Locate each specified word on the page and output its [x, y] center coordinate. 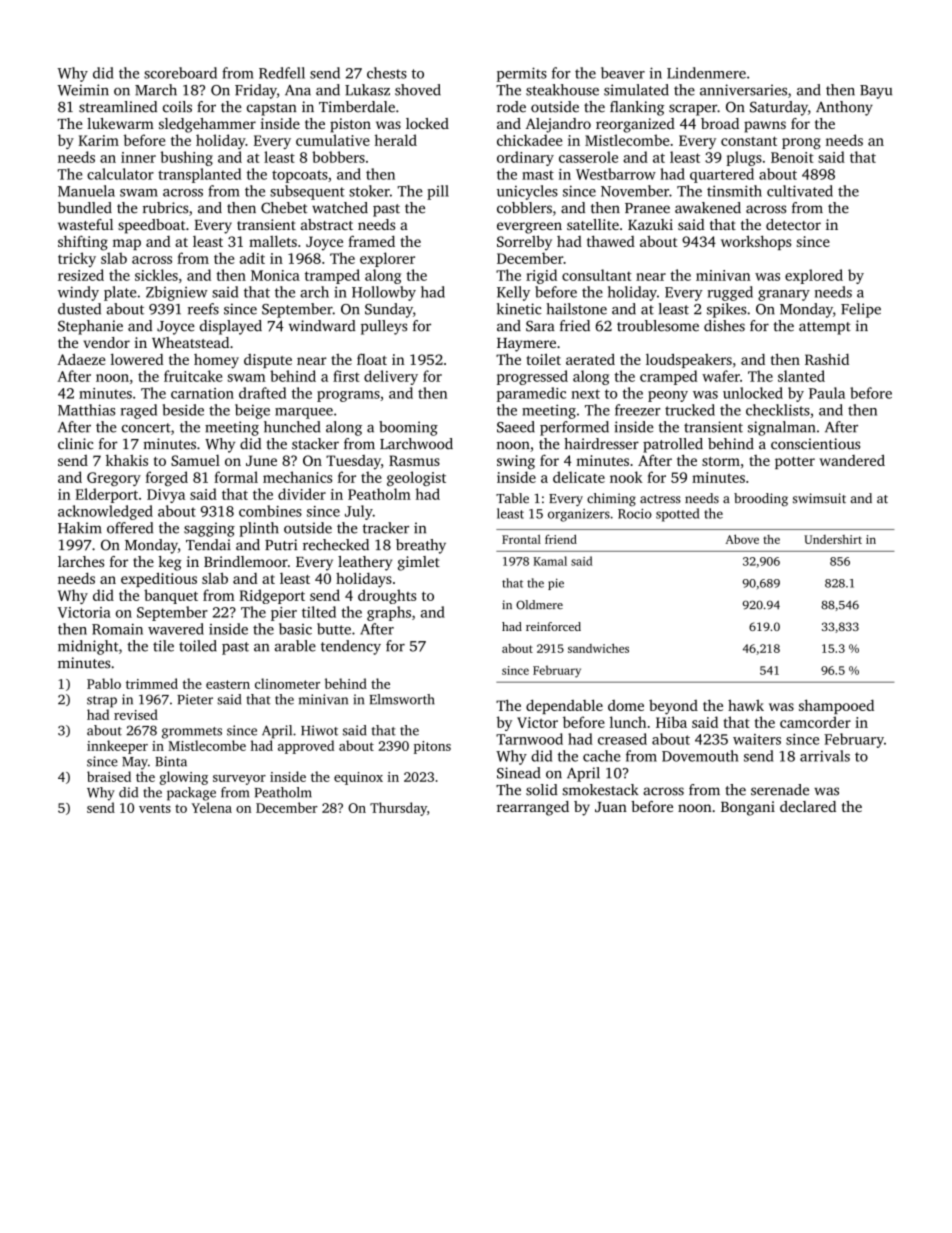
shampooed [836, 706]
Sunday [389, 310]
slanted [801, 376]
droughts [387, 596]
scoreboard [180, 73]
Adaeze [81, 359]
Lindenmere [706, 73]
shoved [418, 90]
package [191, 794]
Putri [281, 545]
